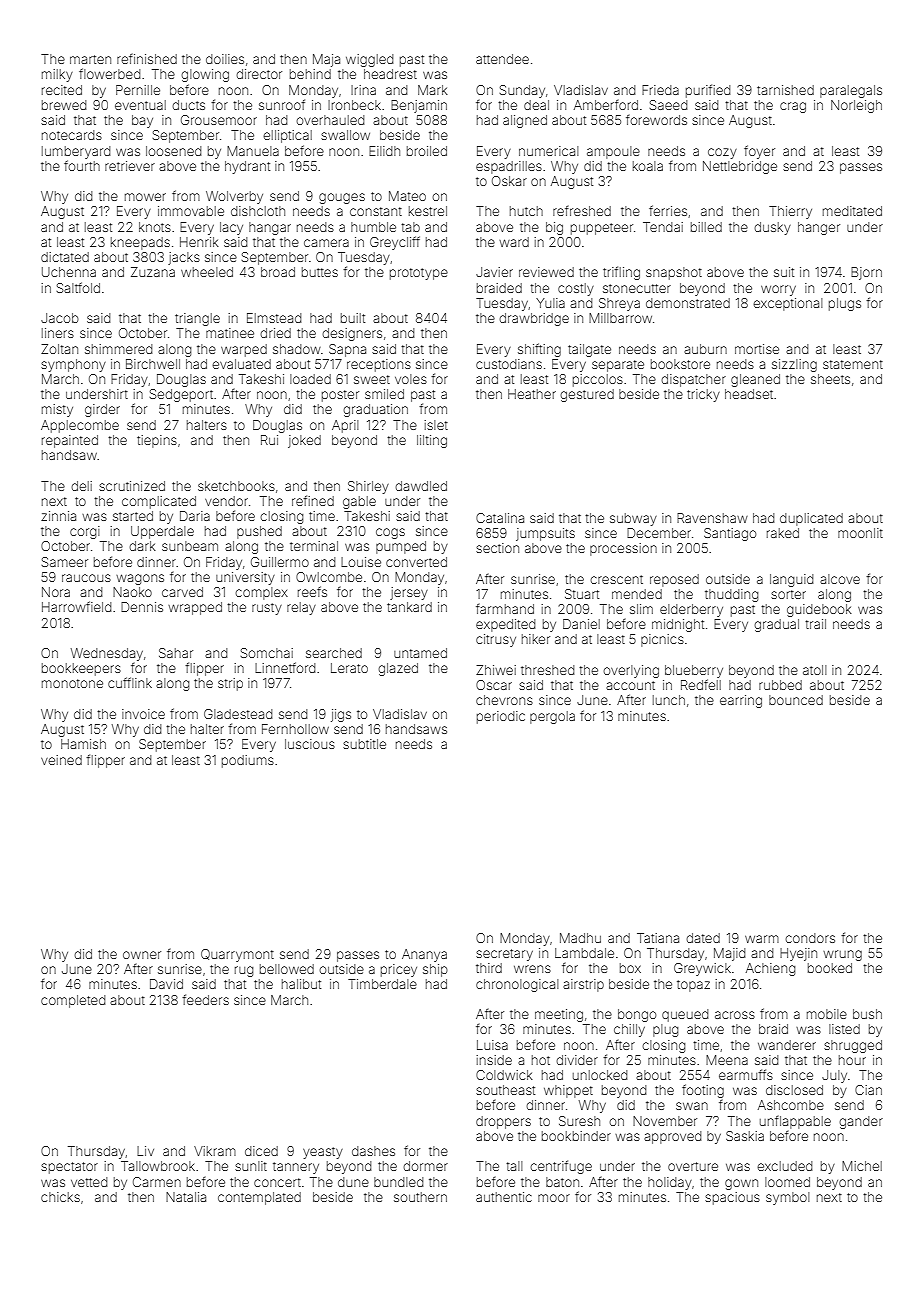 This image has height=1308, width=924. What do you see at coordinates (852, 211) in the image?
I see `meditated` at bounding box center [852, 211].
